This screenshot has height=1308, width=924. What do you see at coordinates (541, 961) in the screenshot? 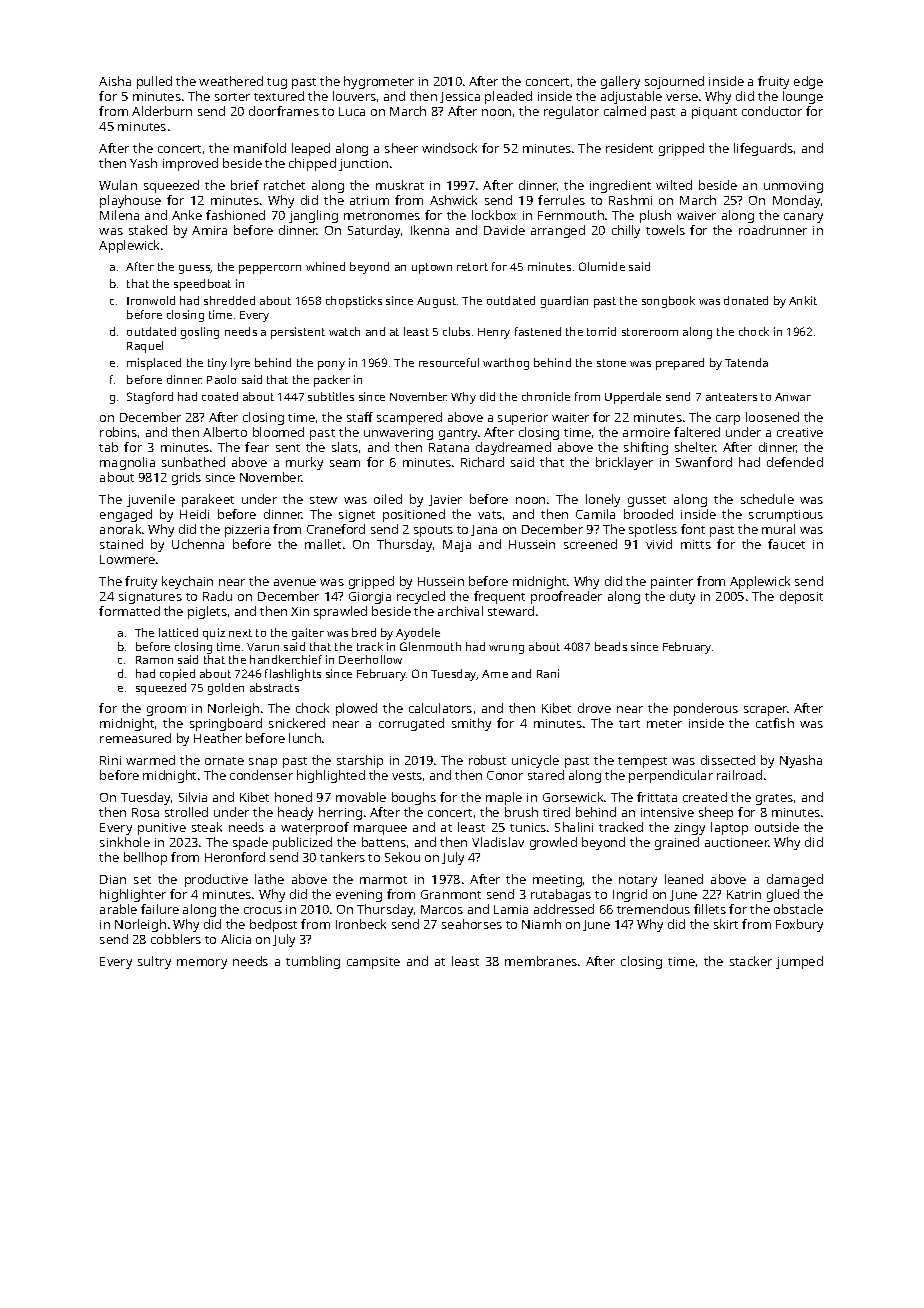
I see `membranes` at bounding box center [541, 961].
